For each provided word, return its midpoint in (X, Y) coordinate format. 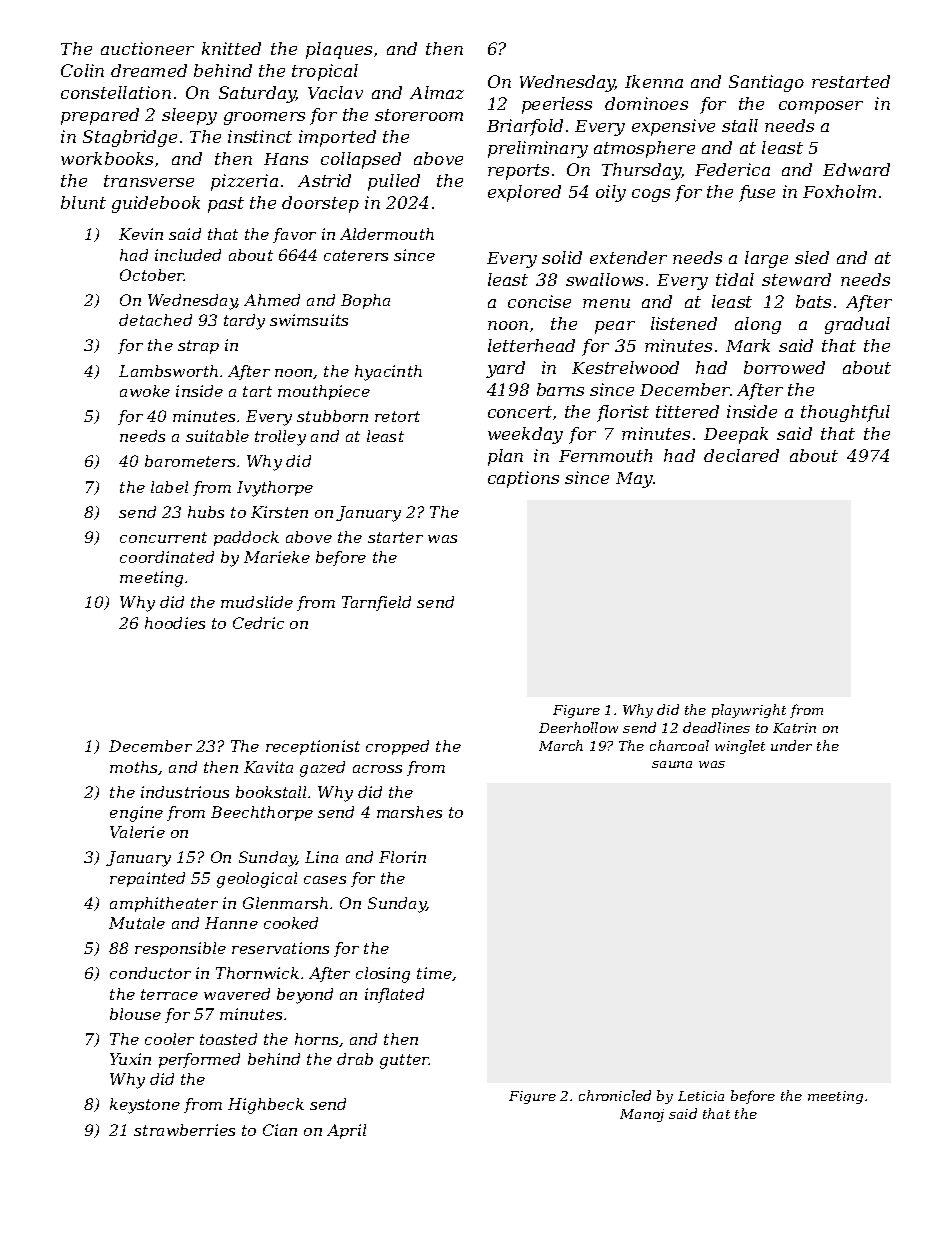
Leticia (701, 1096)
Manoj (642, 1115)
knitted (231, 48)
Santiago (766, 83)
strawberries (184, 1130)
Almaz (437, 92)
